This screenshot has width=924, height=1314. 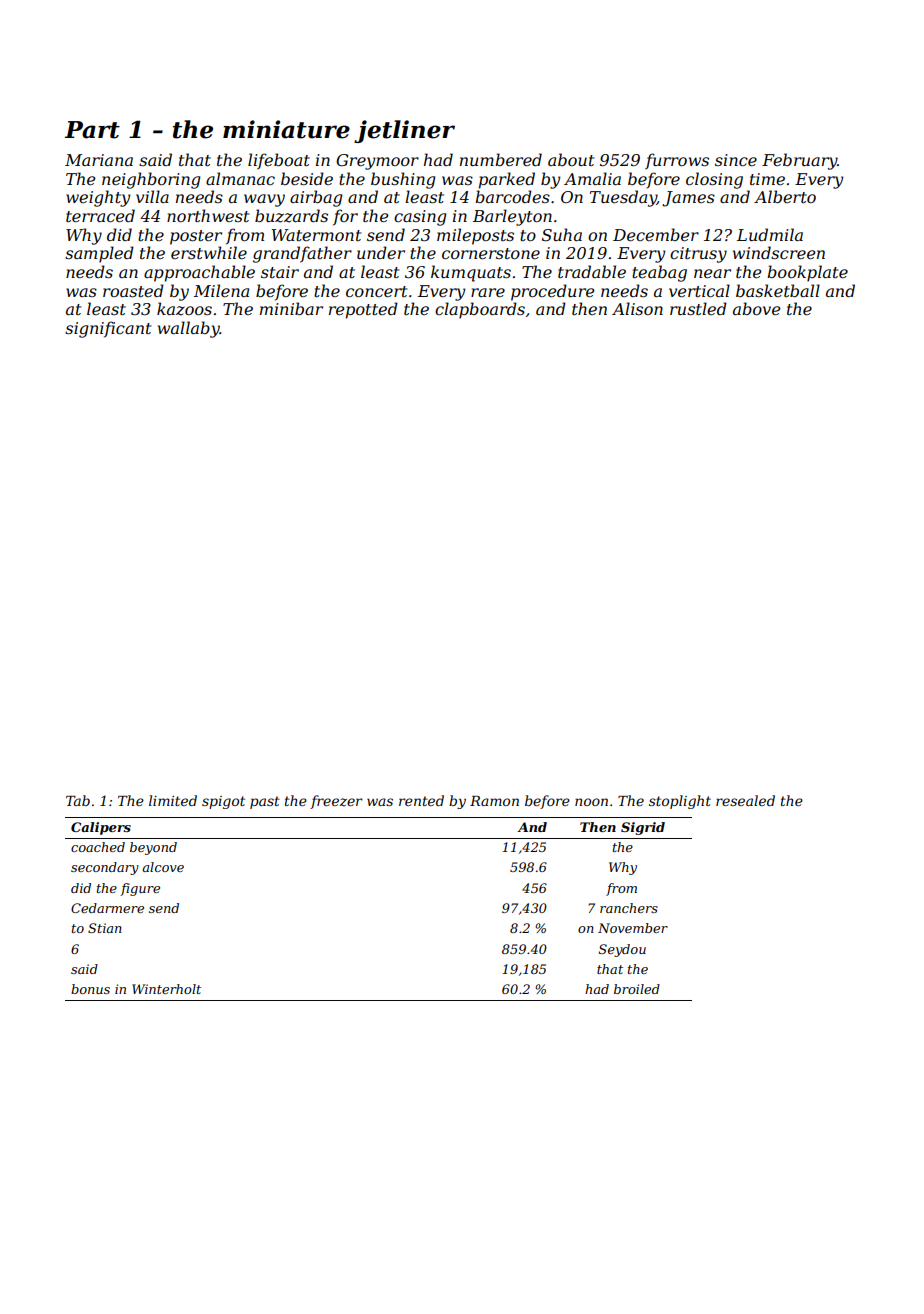 What do you see at coordinates (78, 800) in the screenshot?
I see `Tab` at bounding box center [78, 800].
